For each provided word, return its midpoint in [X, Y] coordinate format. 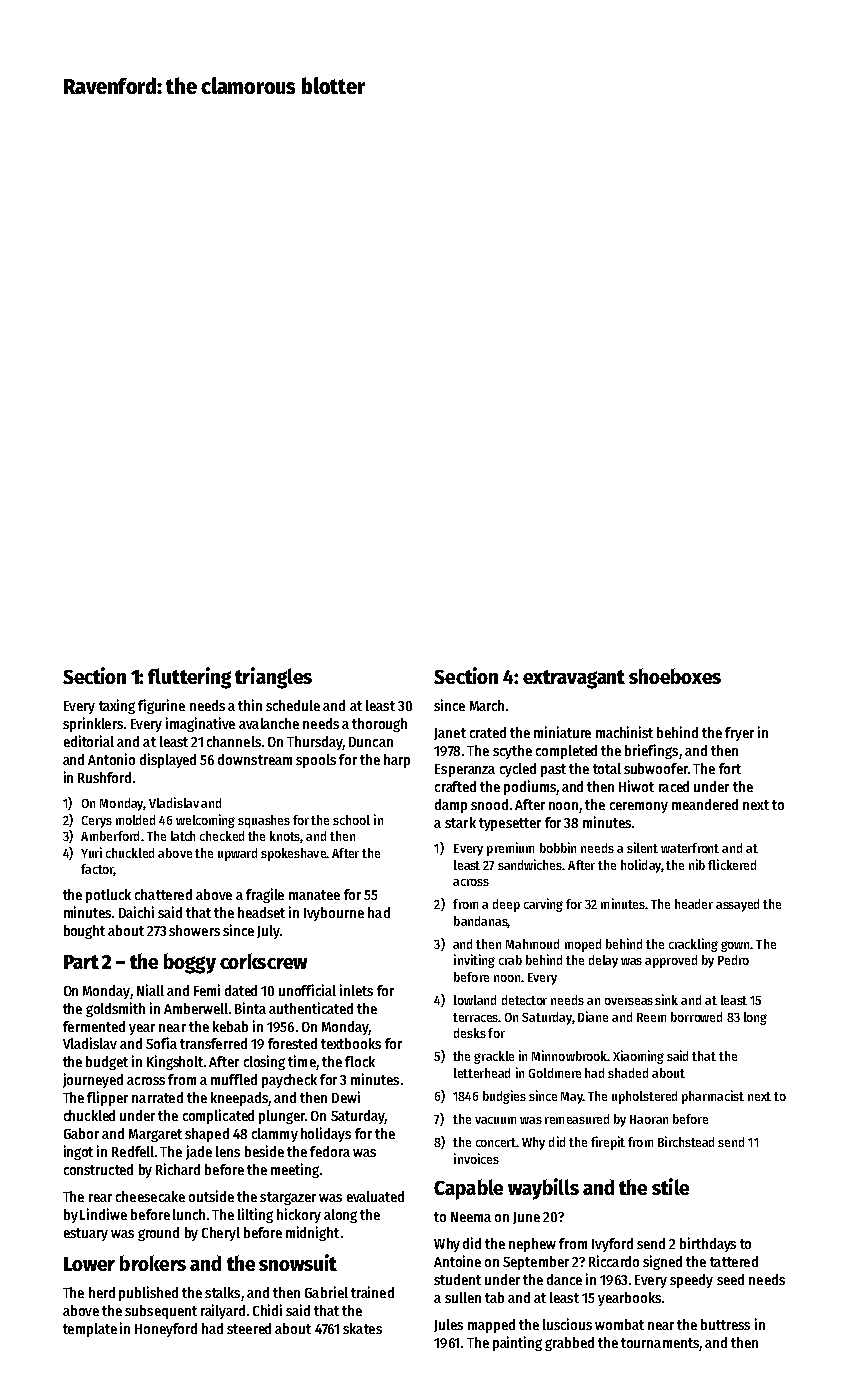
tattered [734, 1261]
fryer [739, 734]
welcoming [205, 821]
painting [517, 1343]
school [351, 820]
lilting [255, 1215]
